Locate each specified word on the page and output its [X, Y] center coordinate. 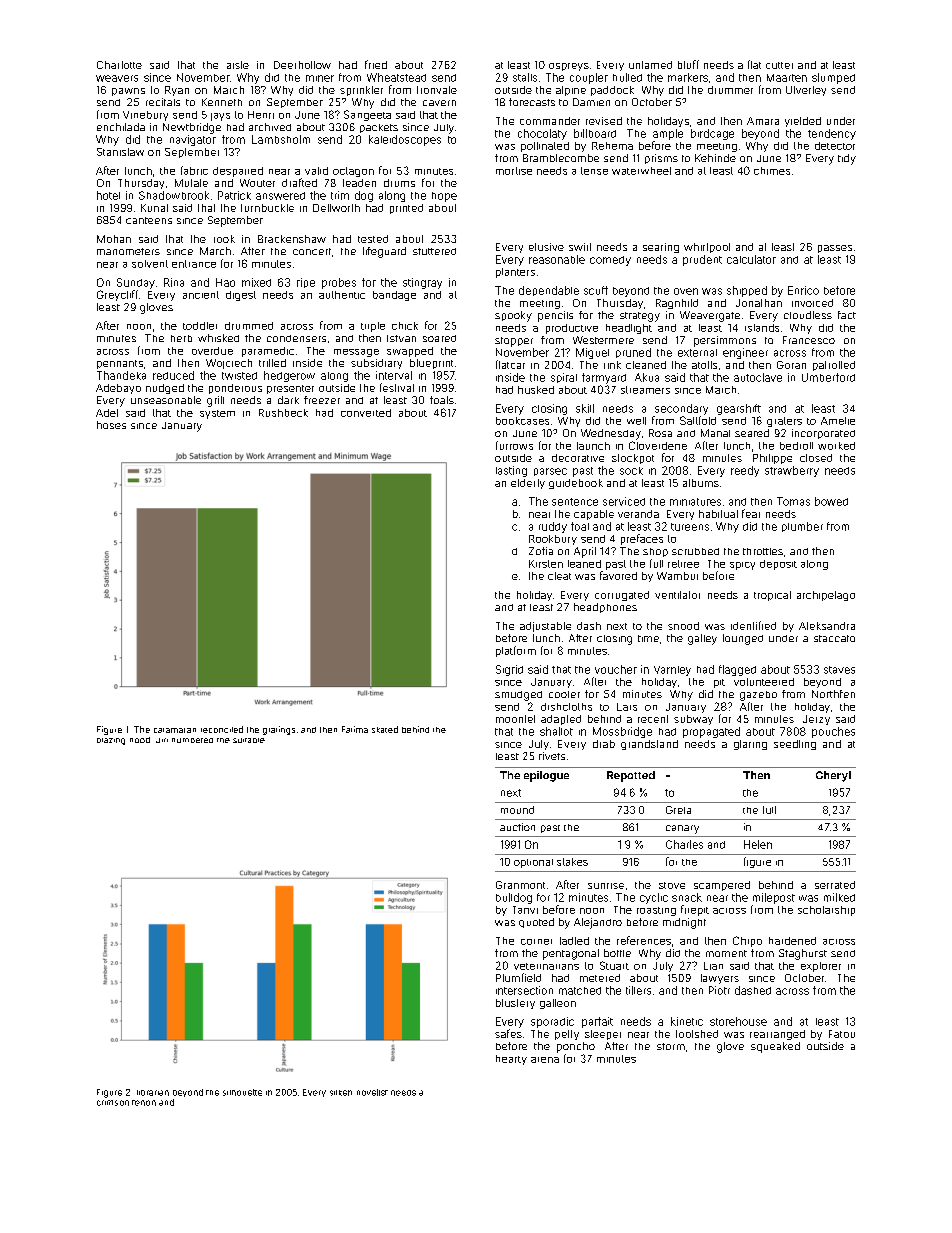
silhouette [242, 1092]
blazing [111, 741]
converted [366, 413]
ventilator [677, 595]
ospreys [569, 67]
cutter [779, 65]
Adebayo [118, 389]
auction [517, 827]
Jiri [162, 740]
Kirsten [546, 564]
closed [816, 458]
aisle [238, 65]
